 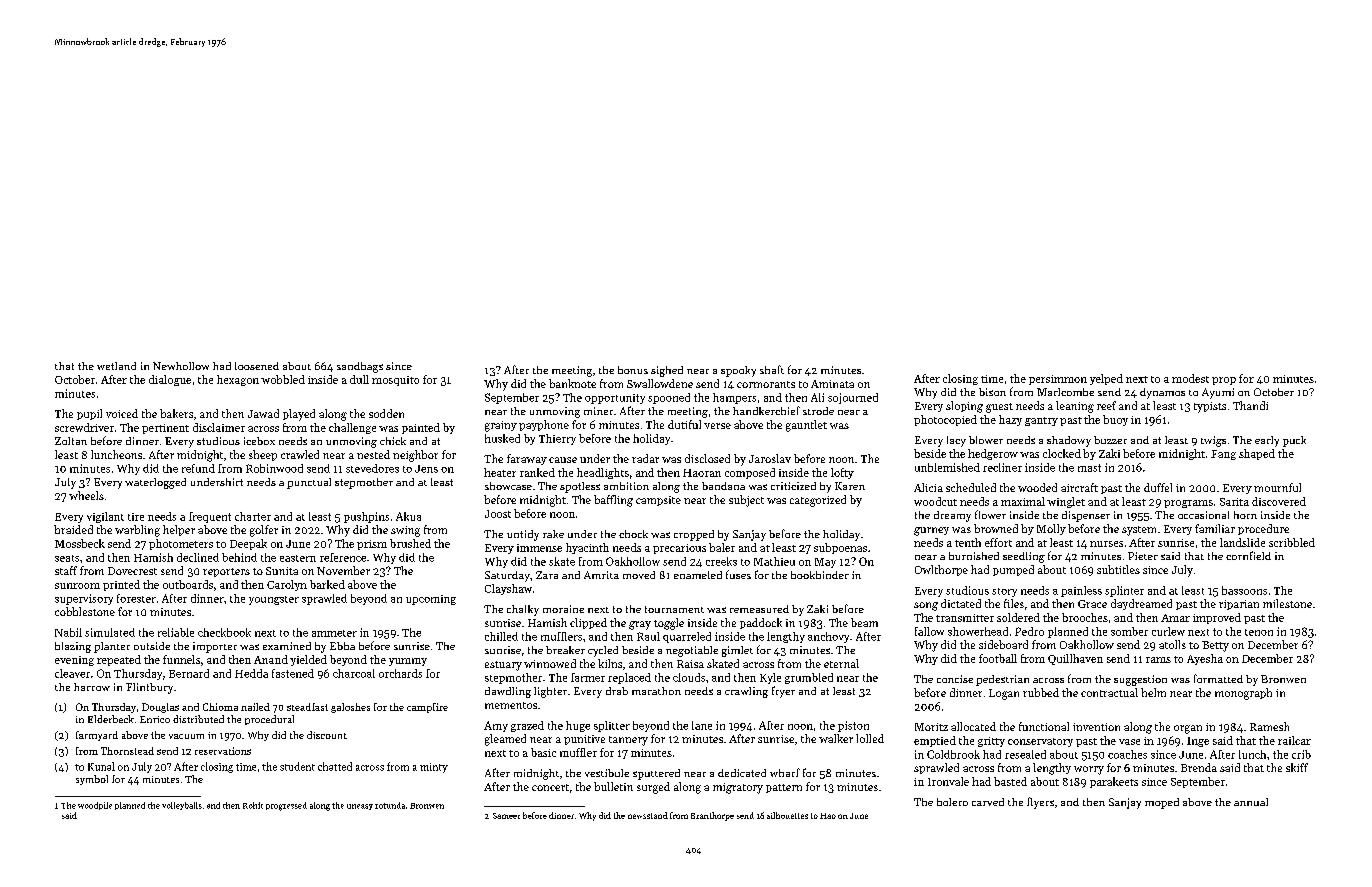 What do you see at coordinates (850, 486) in the image?
I see `Karen` at bounding box center [850, 486].
